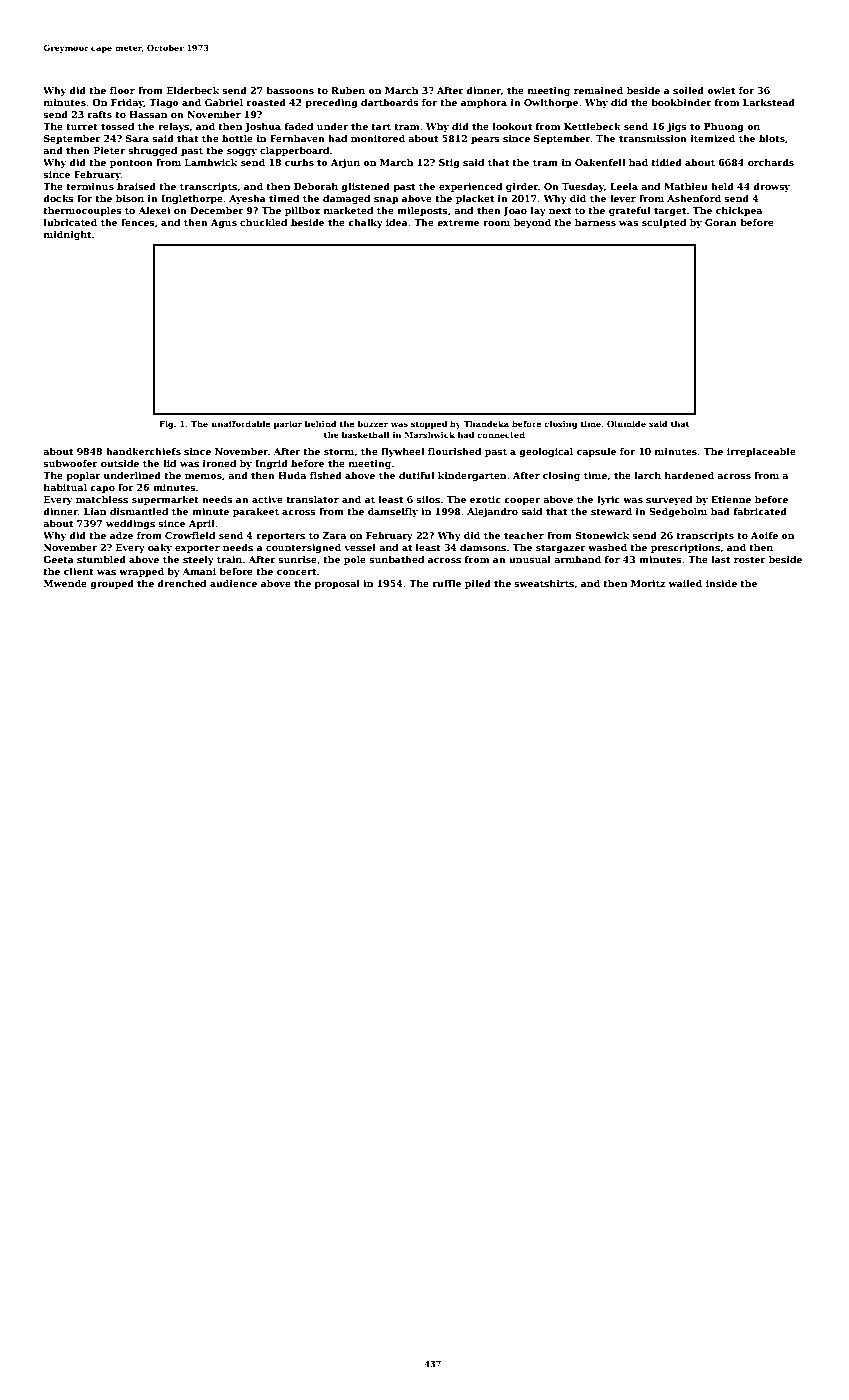 The width and height of the screenshot is (849, 1400). What do you see at coordinates (211, 162) in the screenshot?
I see `Lambwick` at bounding box center [211, 162].
